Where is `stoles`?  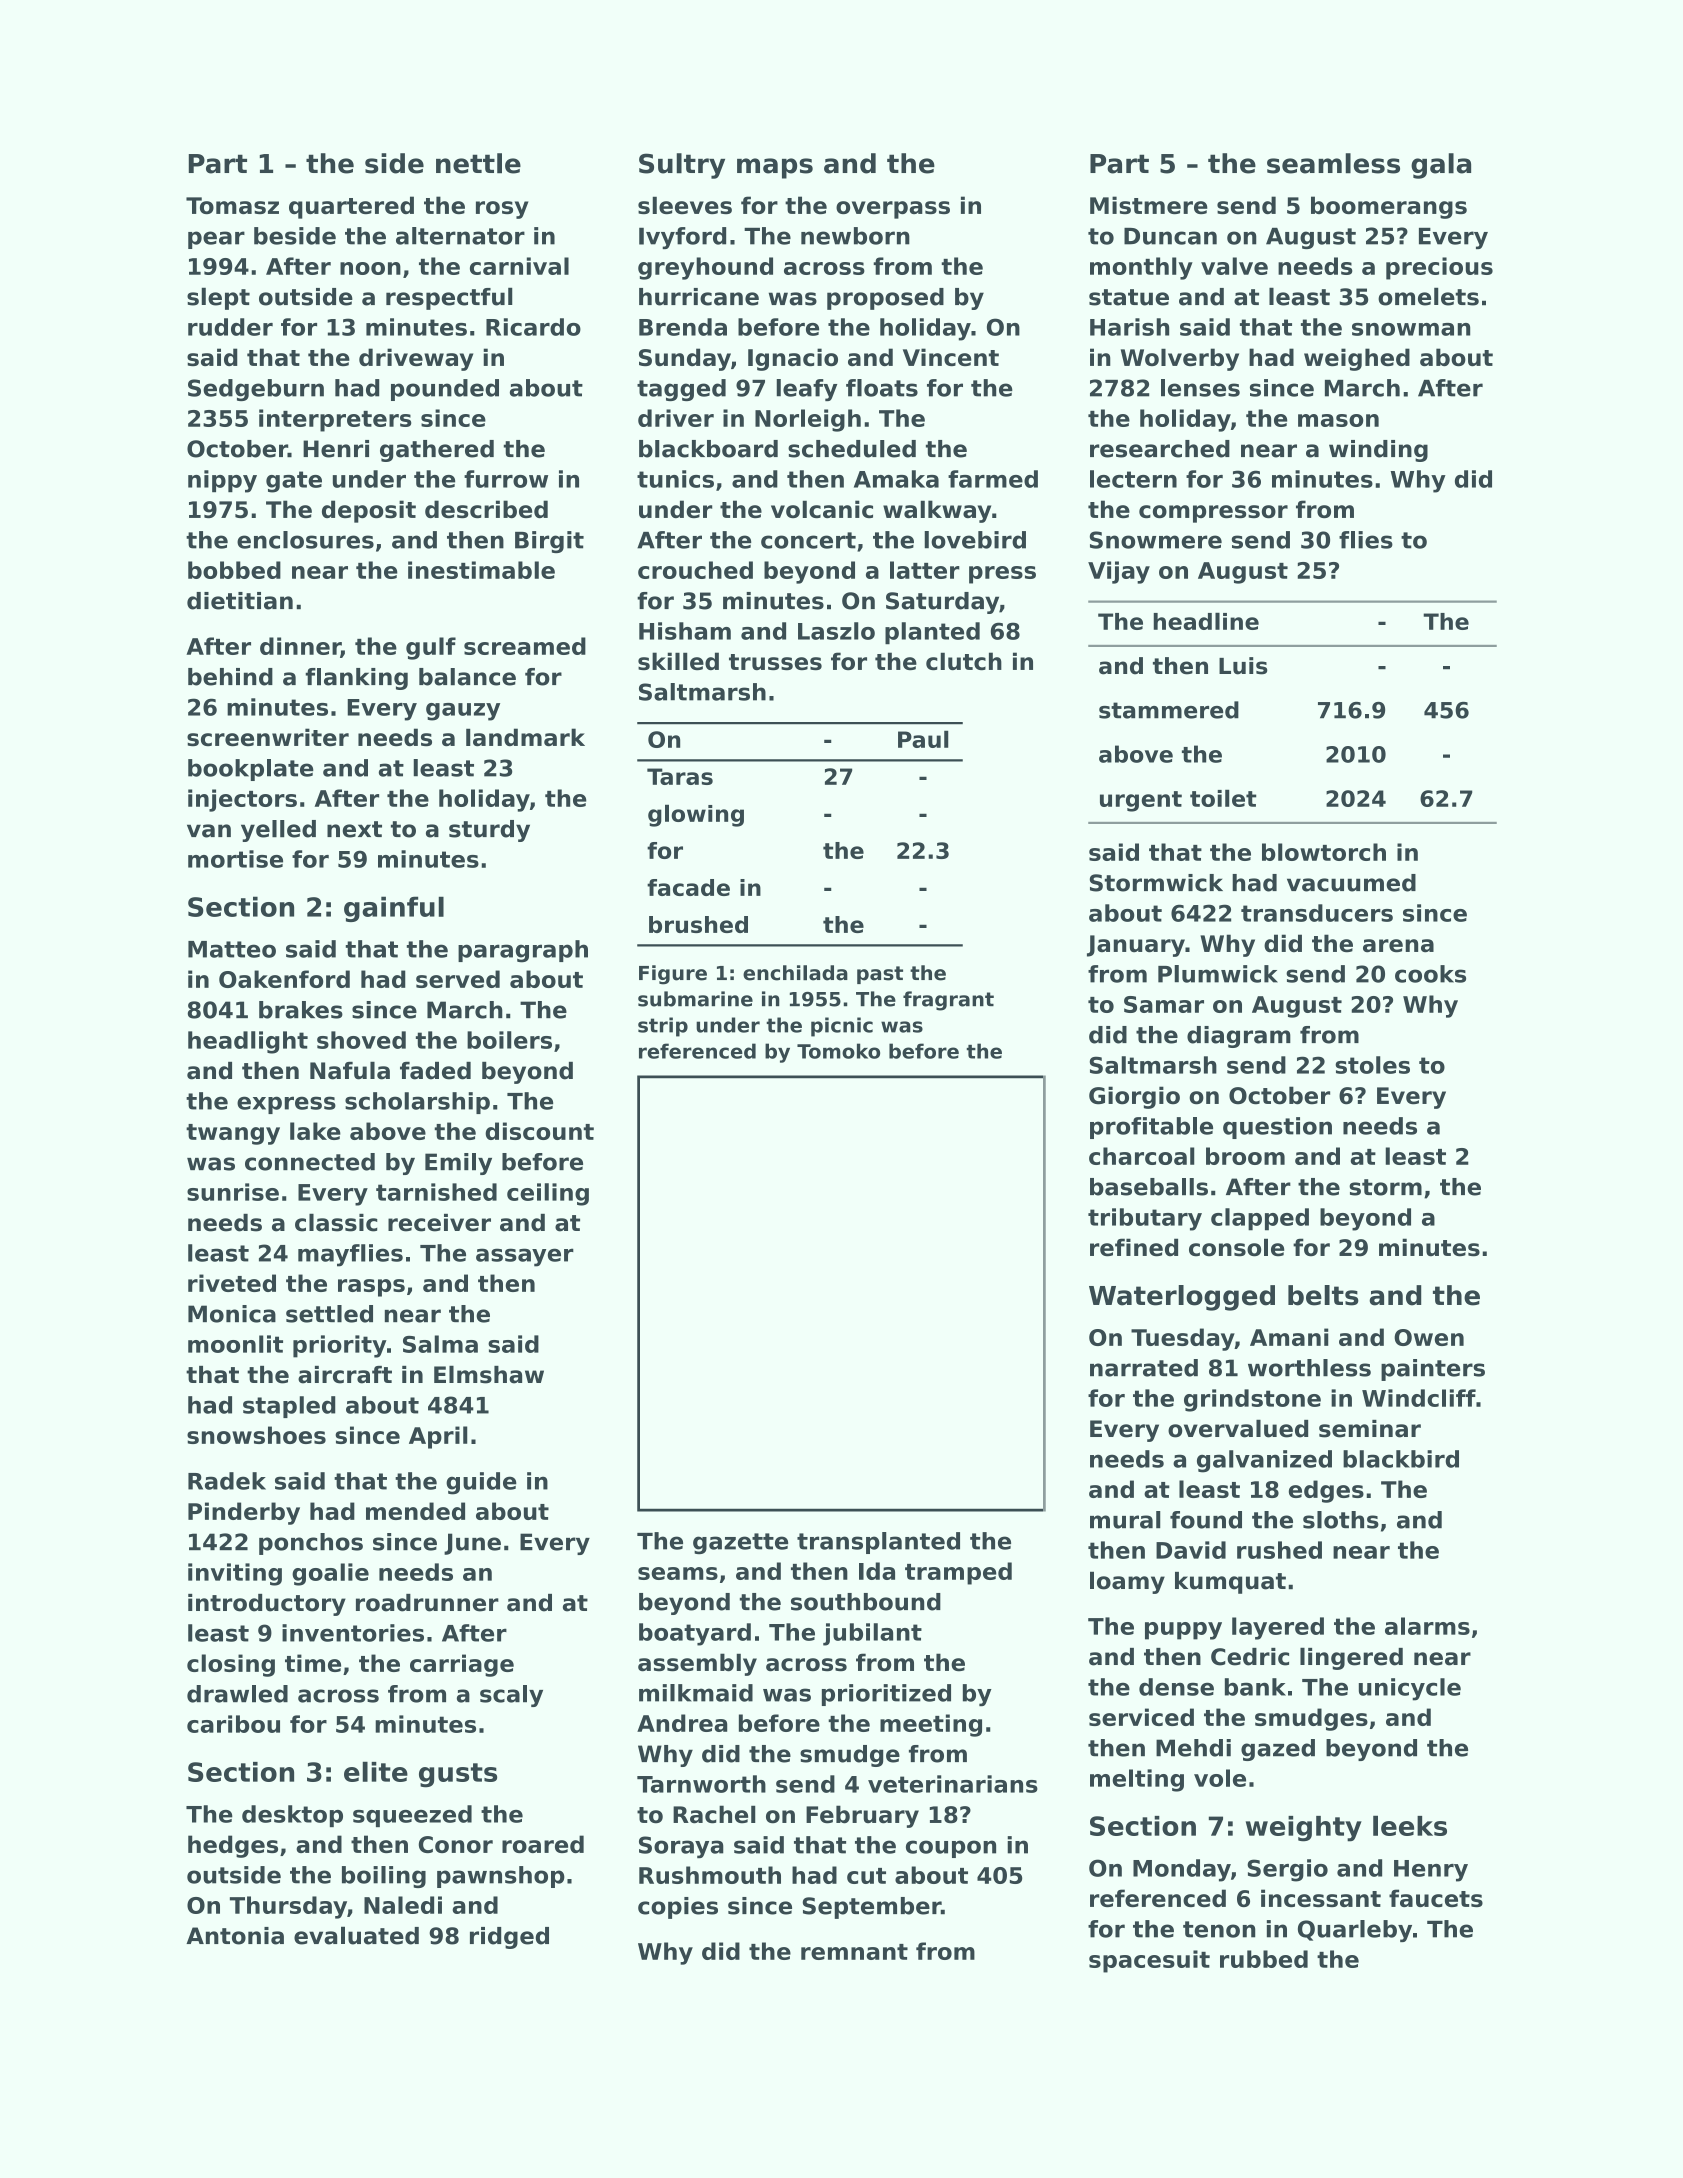
stoles is located at coordinates (1372, 1065).
